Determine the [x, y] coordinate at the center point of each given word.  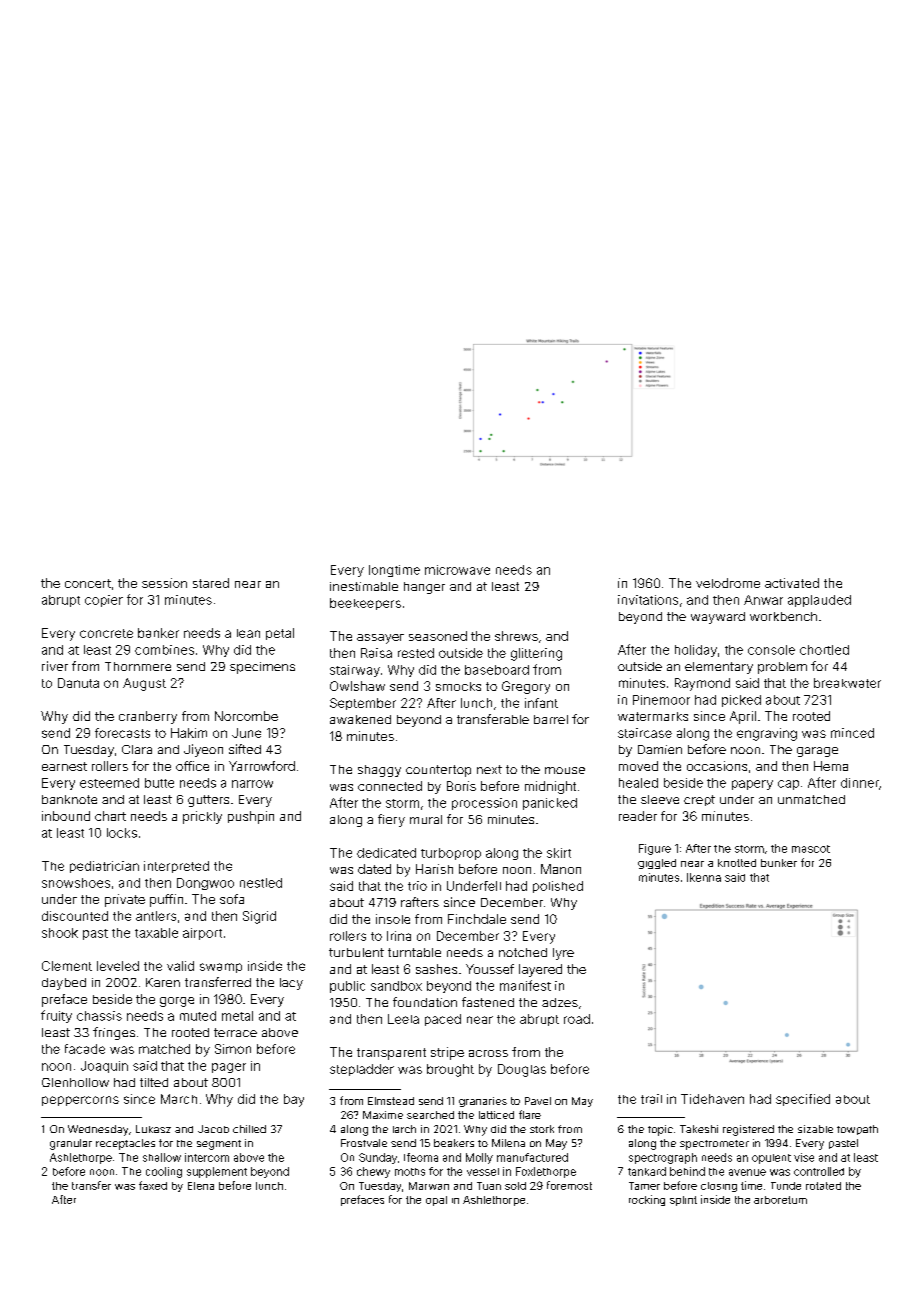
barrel [551, 719]
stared [211, 583]
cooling [164, 1172]
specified [803, 1100]
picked [741, 701]
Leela [403, 1019]
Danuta [78, 683]
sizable [815, 1129]
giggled [657, 864]
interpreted [176, 867]
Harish [434, 869]
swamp [221, 968]
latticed [496, 1115]
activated [792, 583]
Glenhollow [75, 1082]
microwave [457, 570]
